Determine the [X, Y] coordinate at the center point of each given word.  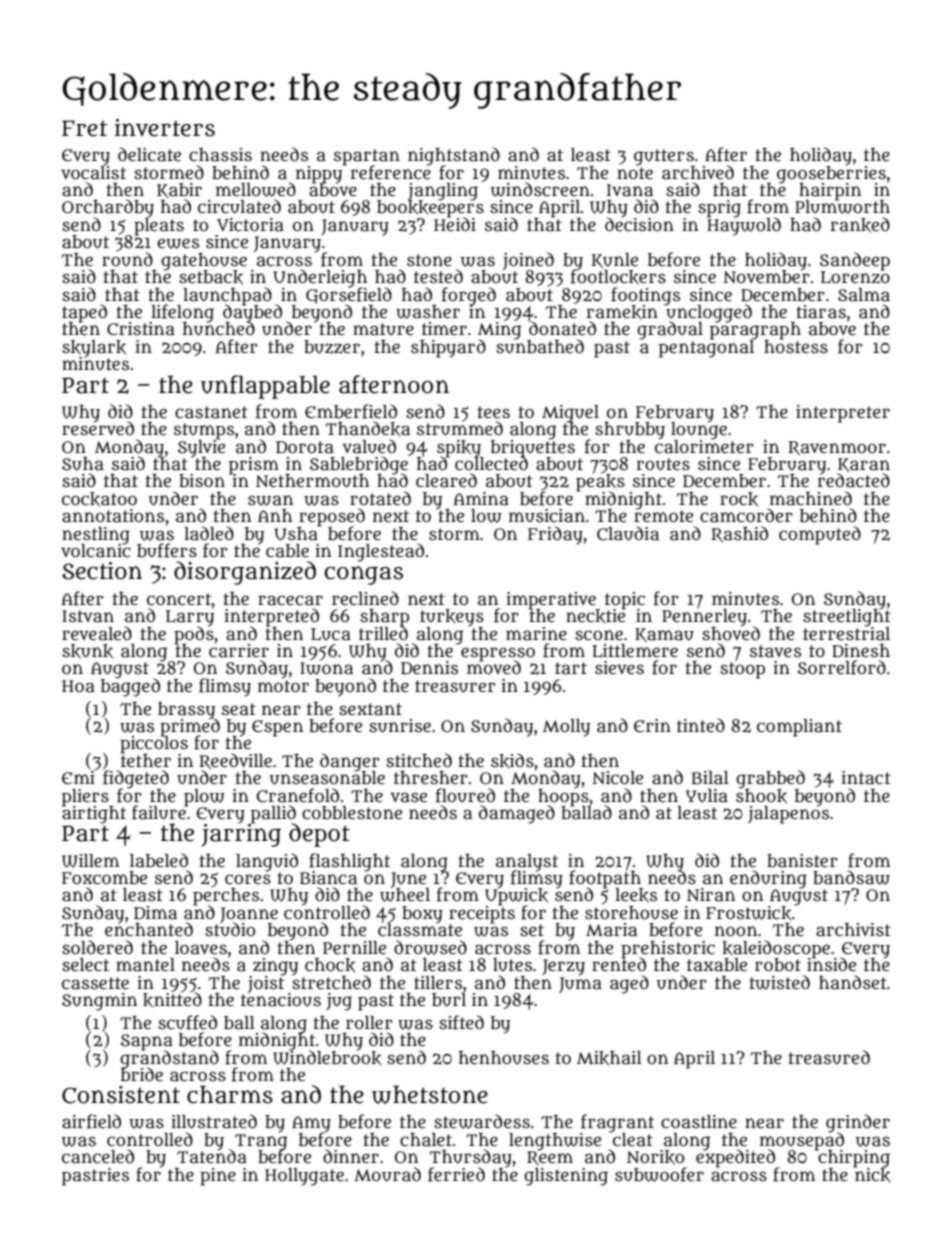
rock [739, 499]
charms [230, 1095]
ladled [209, 533]
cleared [446, 480]
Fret [84, 128]
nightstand [454, 156]
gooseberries [831, 174]
